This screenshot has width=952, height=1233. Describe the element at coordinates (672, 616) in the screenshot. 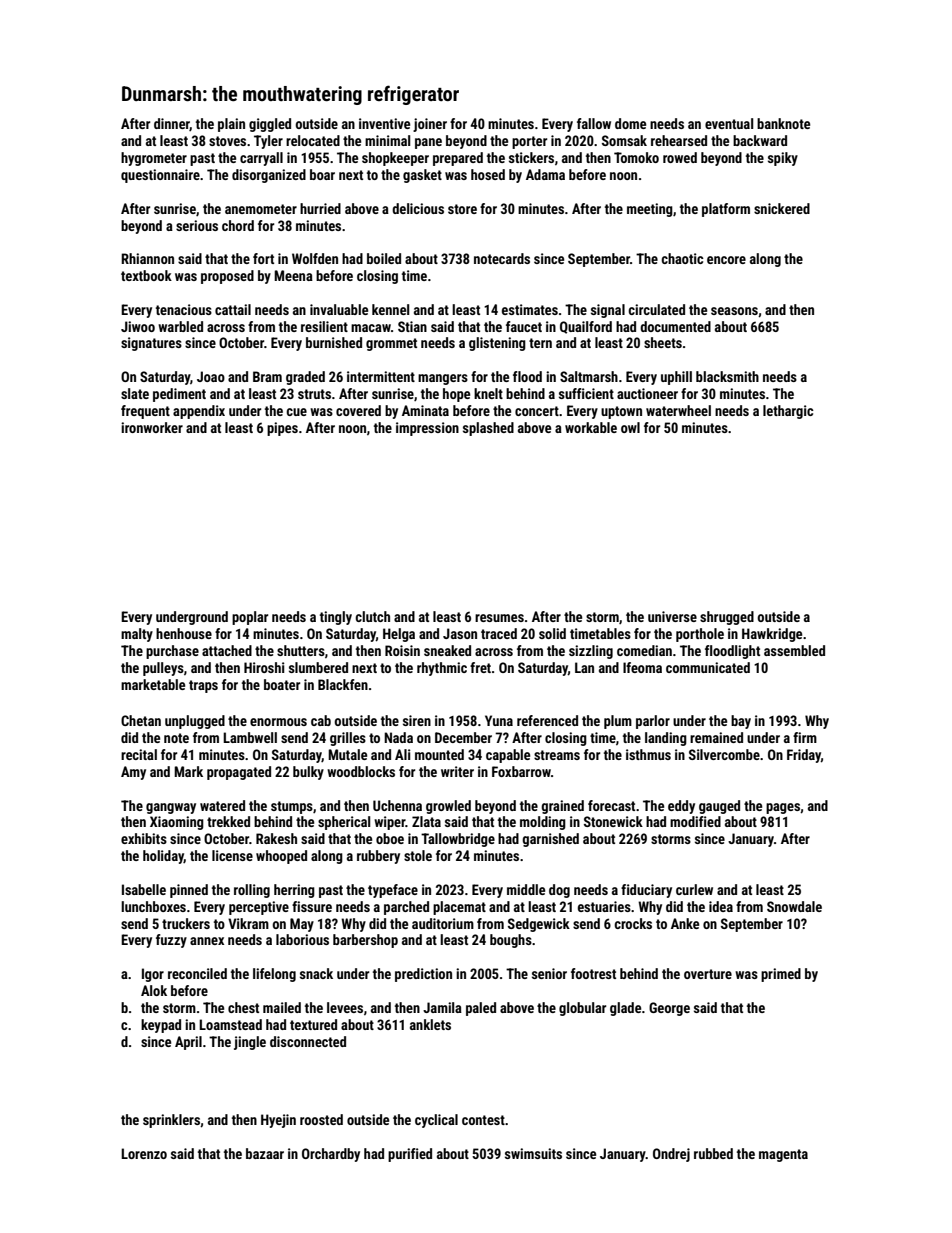

I see `universe` at that location.
